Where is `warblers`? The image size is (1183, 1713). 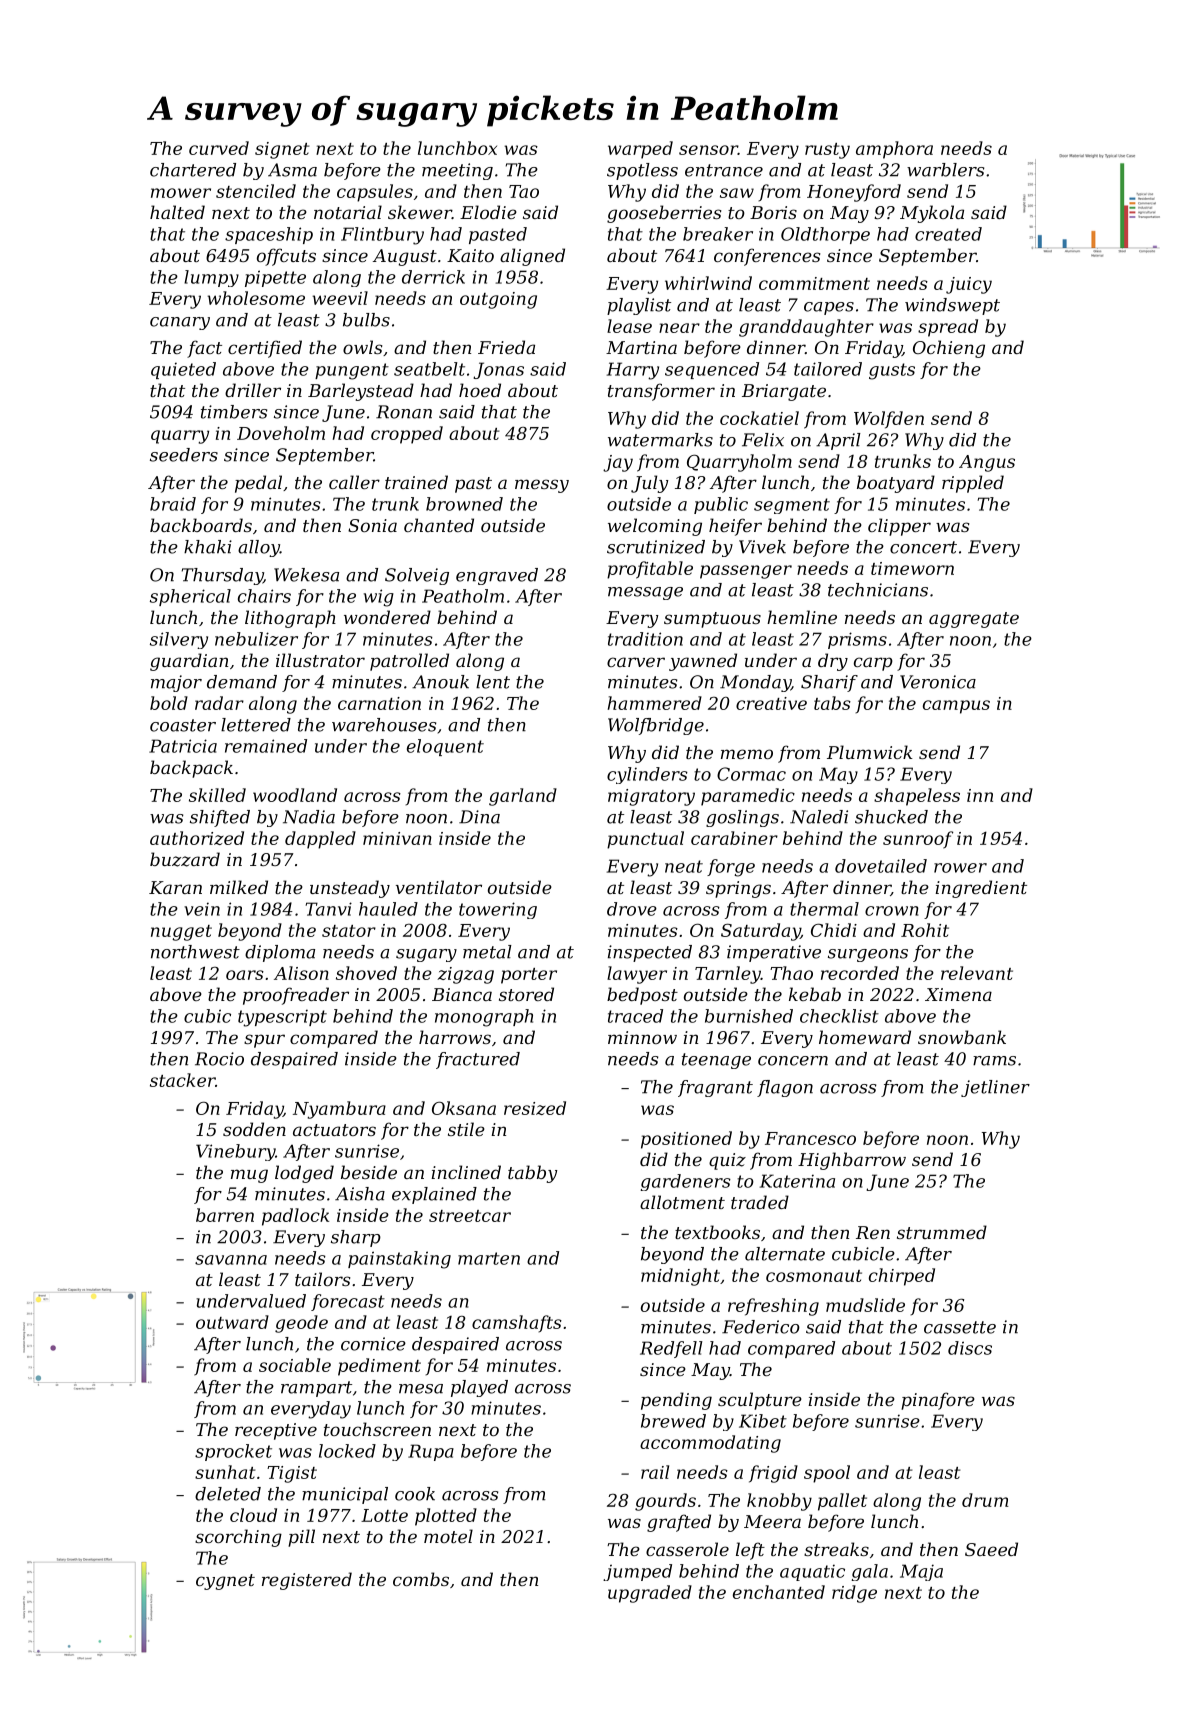
warblers is located at coordinates (945, 170).
